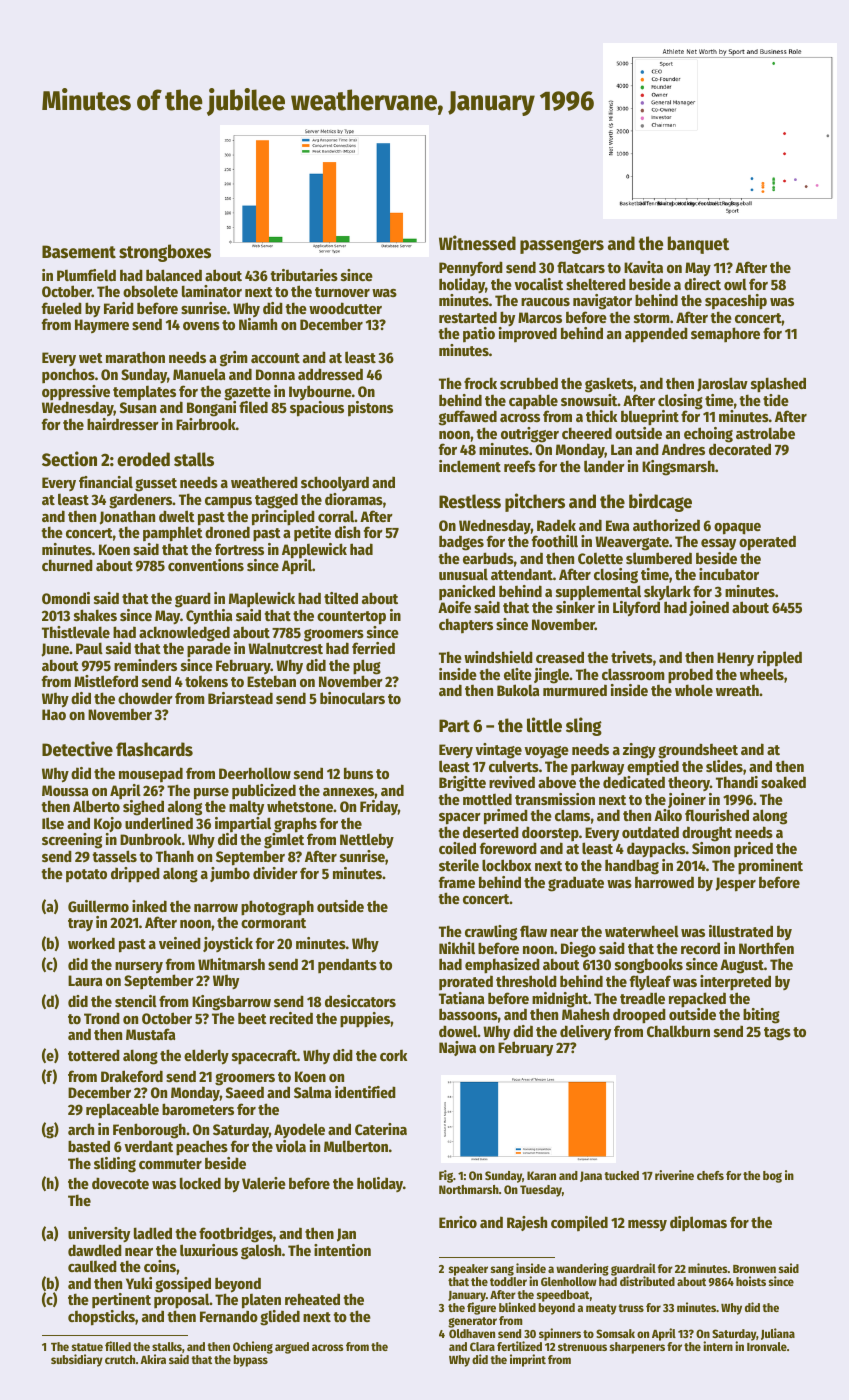 This screenshot has width=849, height=1400. I want to click on songbooks, so click(649, 966).
